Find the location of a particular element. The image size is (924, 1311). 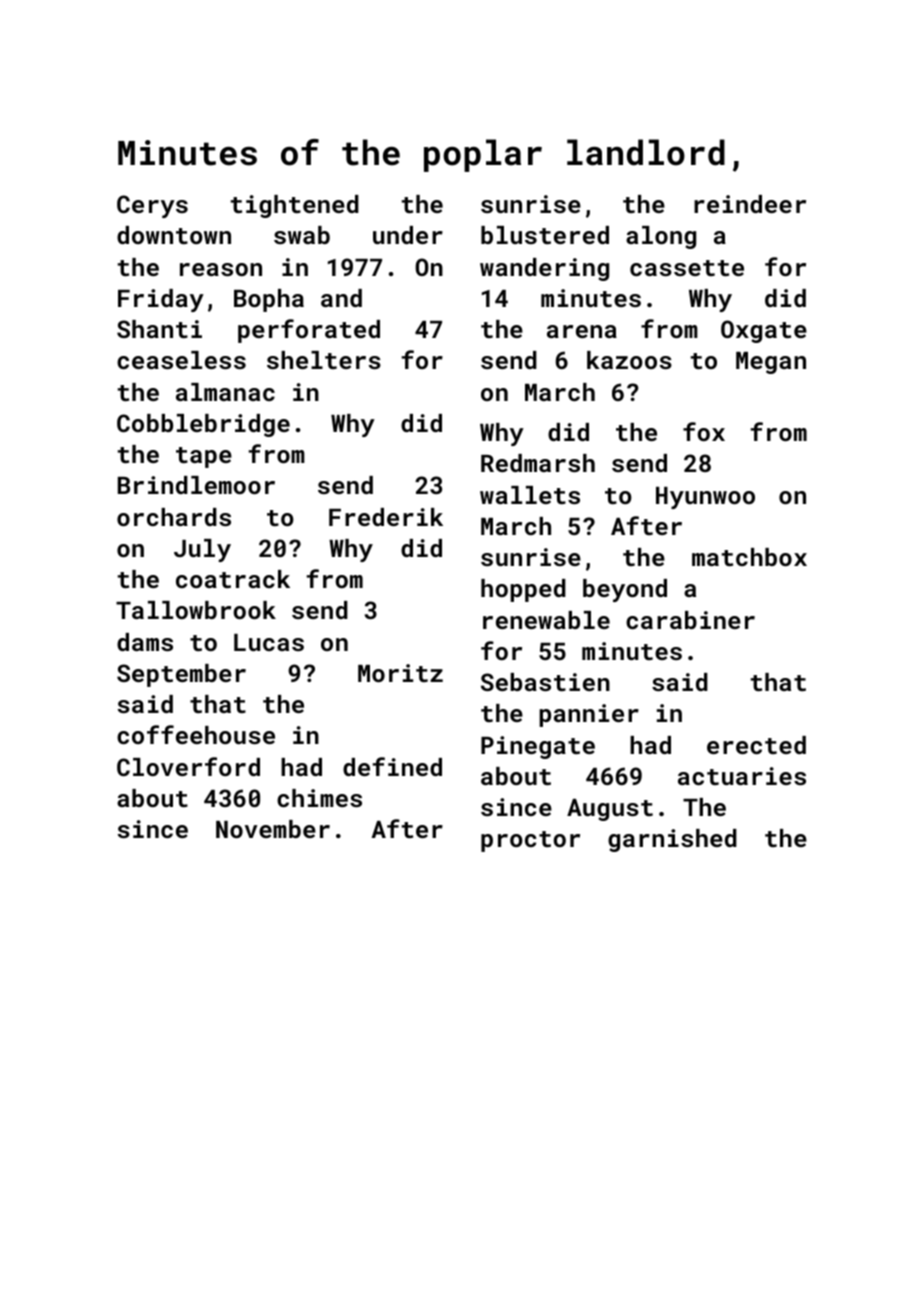

swab is located at coordinates (302, 235).
